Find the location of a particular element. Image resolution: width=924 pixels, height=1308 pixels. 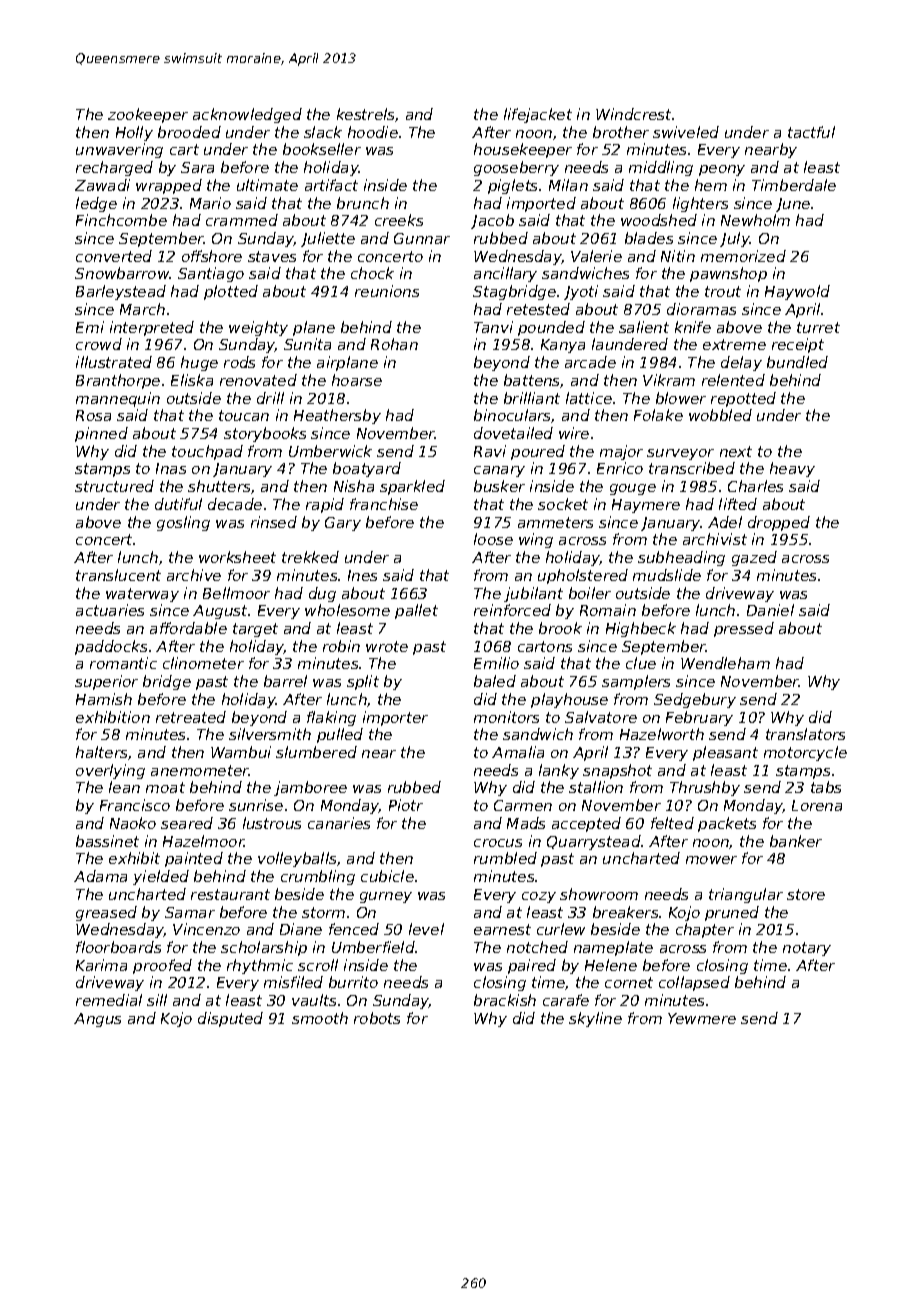

disputed is located at coordinates (230, 1019).
